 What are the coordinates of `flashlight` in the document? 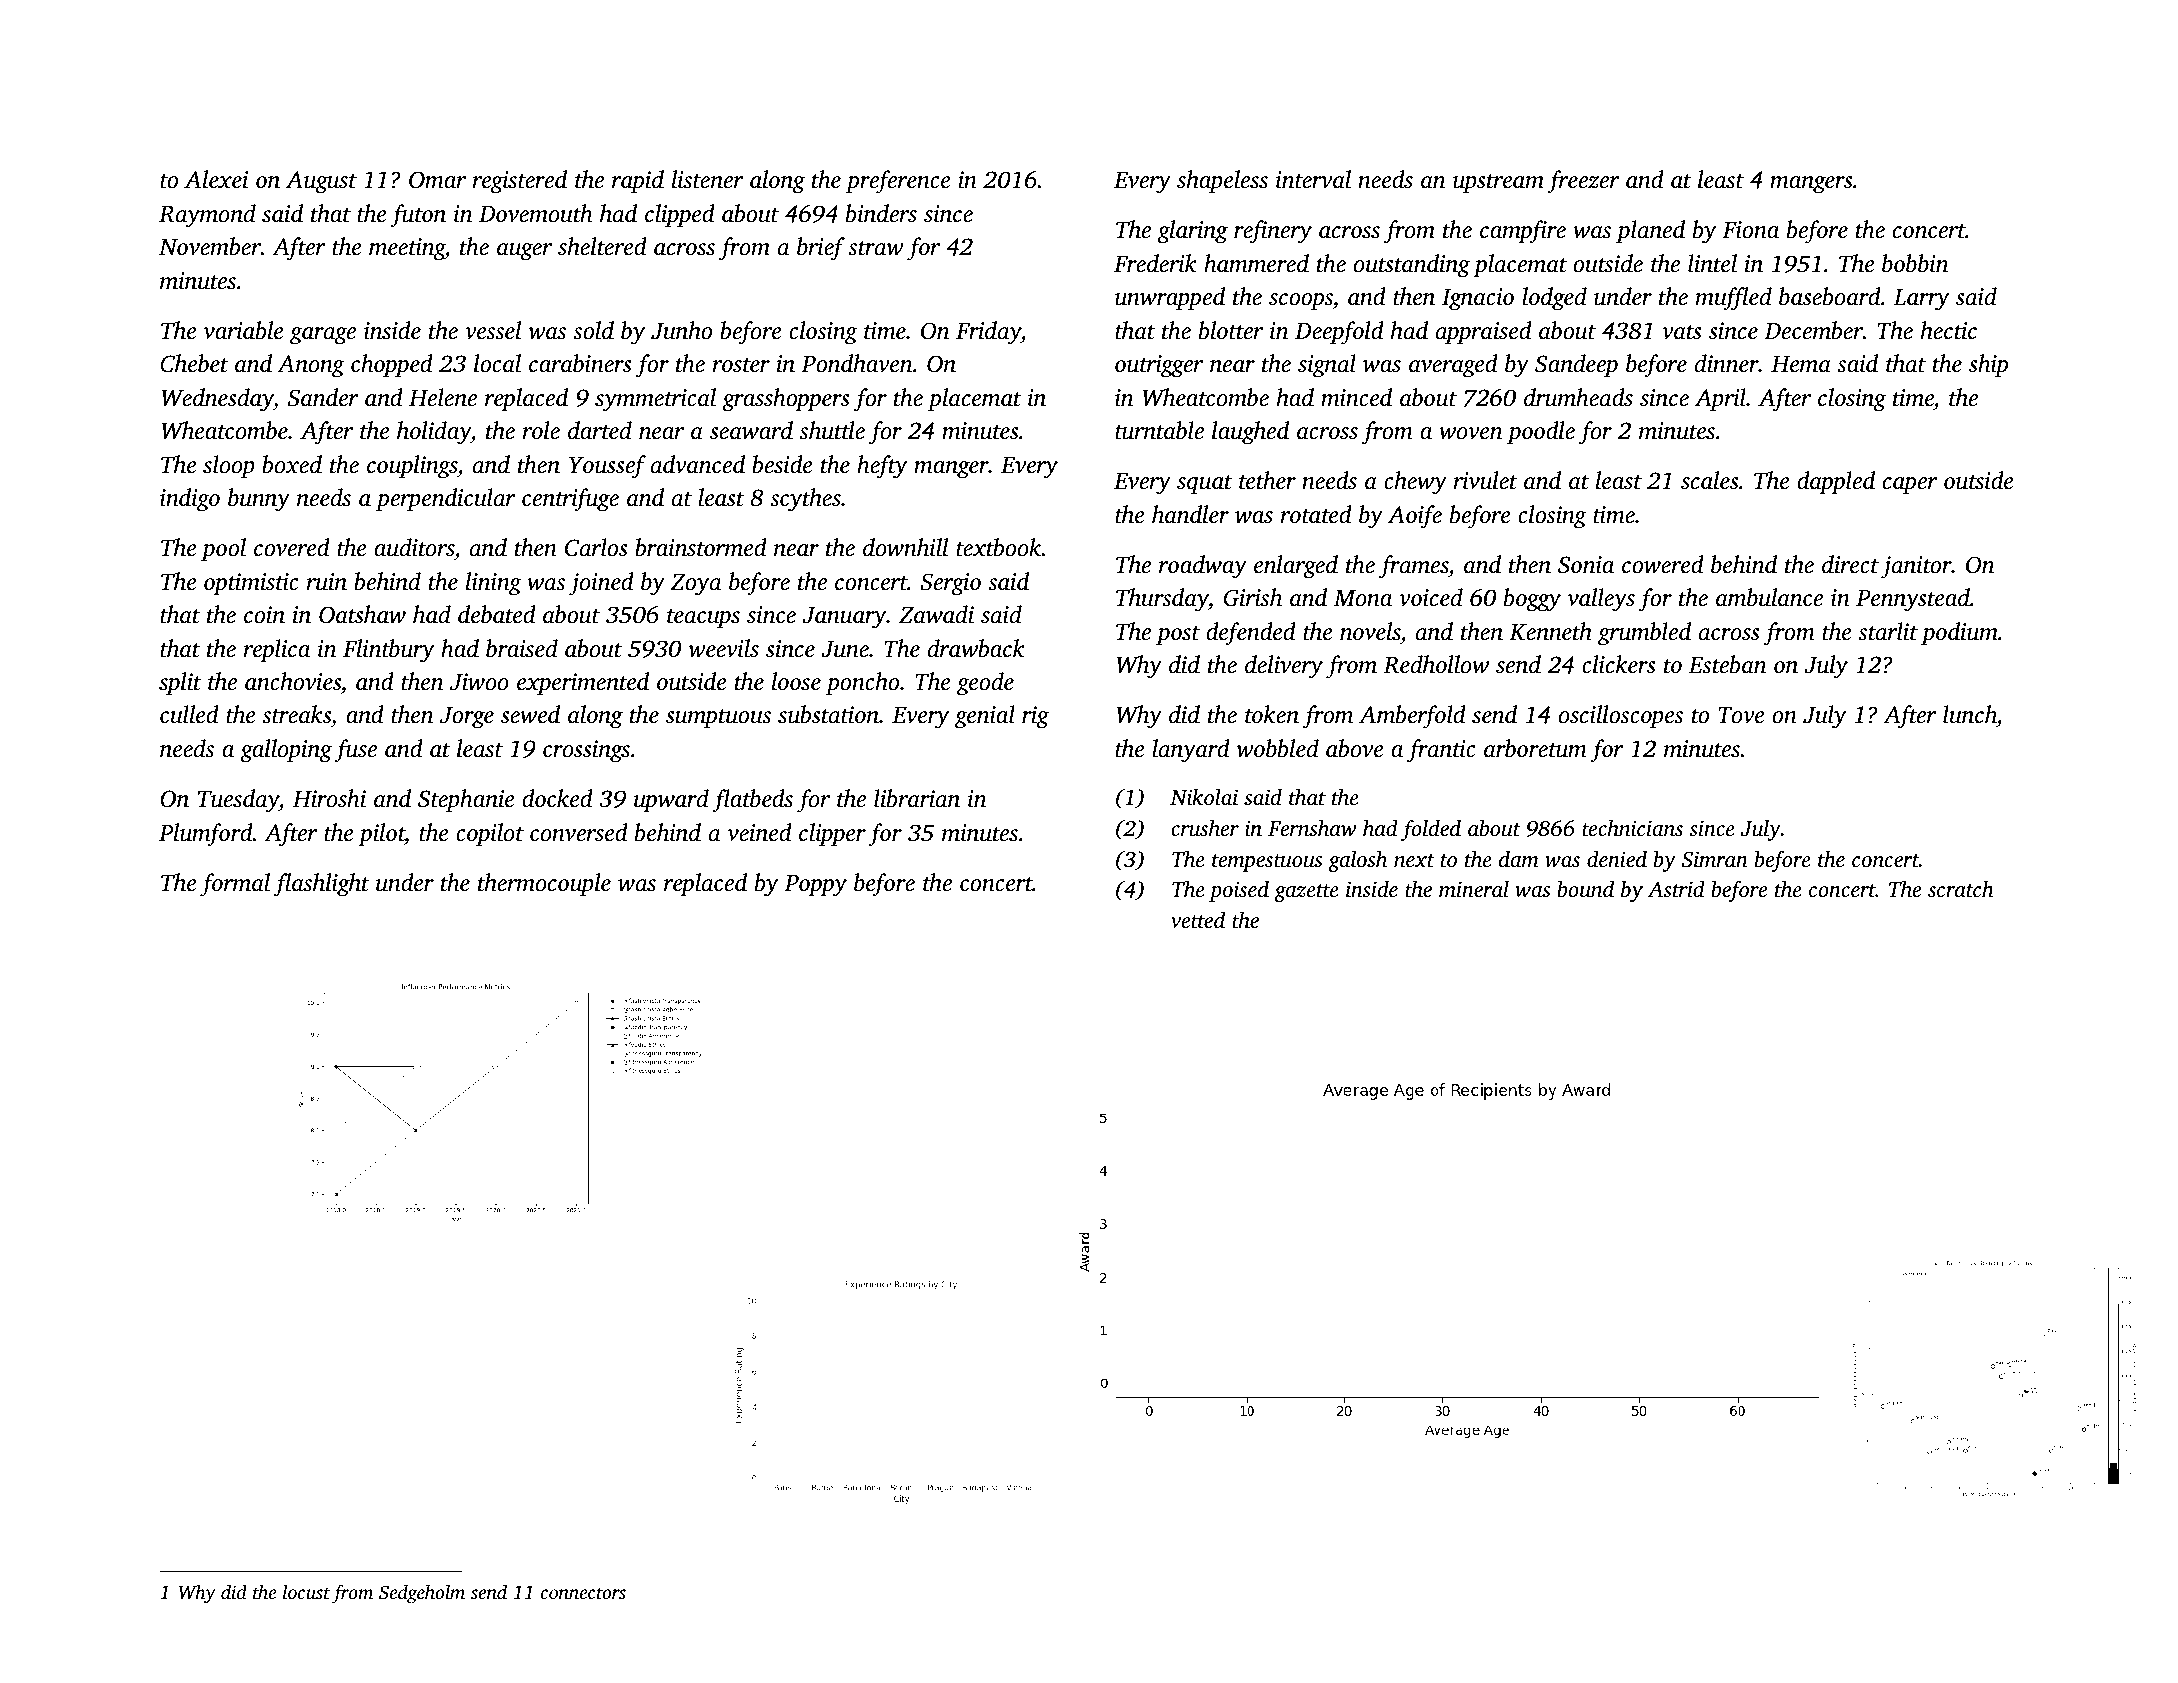 It's located at (322, 885).
